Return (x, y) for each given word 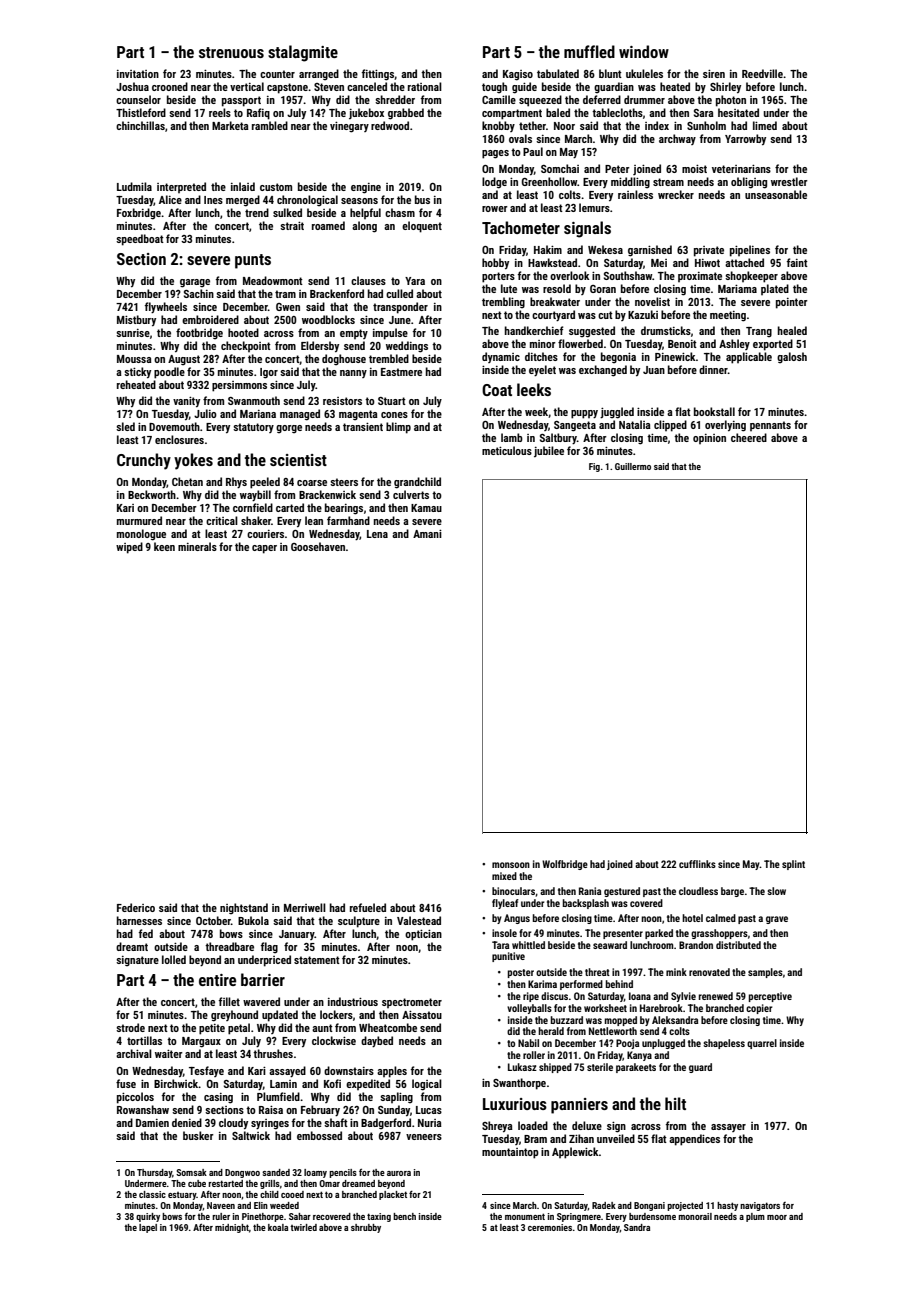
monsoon (511, 865)
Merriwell (305, 907)
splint (793, 865)
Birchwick (176, 1083)
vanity (186, 402)
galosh (792, 357)
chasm (400, 212)
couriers (265, 534)
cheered (749, 437)
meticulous (507, 450)
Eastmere (401, 372)
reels (220, 112)
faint (797, 262)
